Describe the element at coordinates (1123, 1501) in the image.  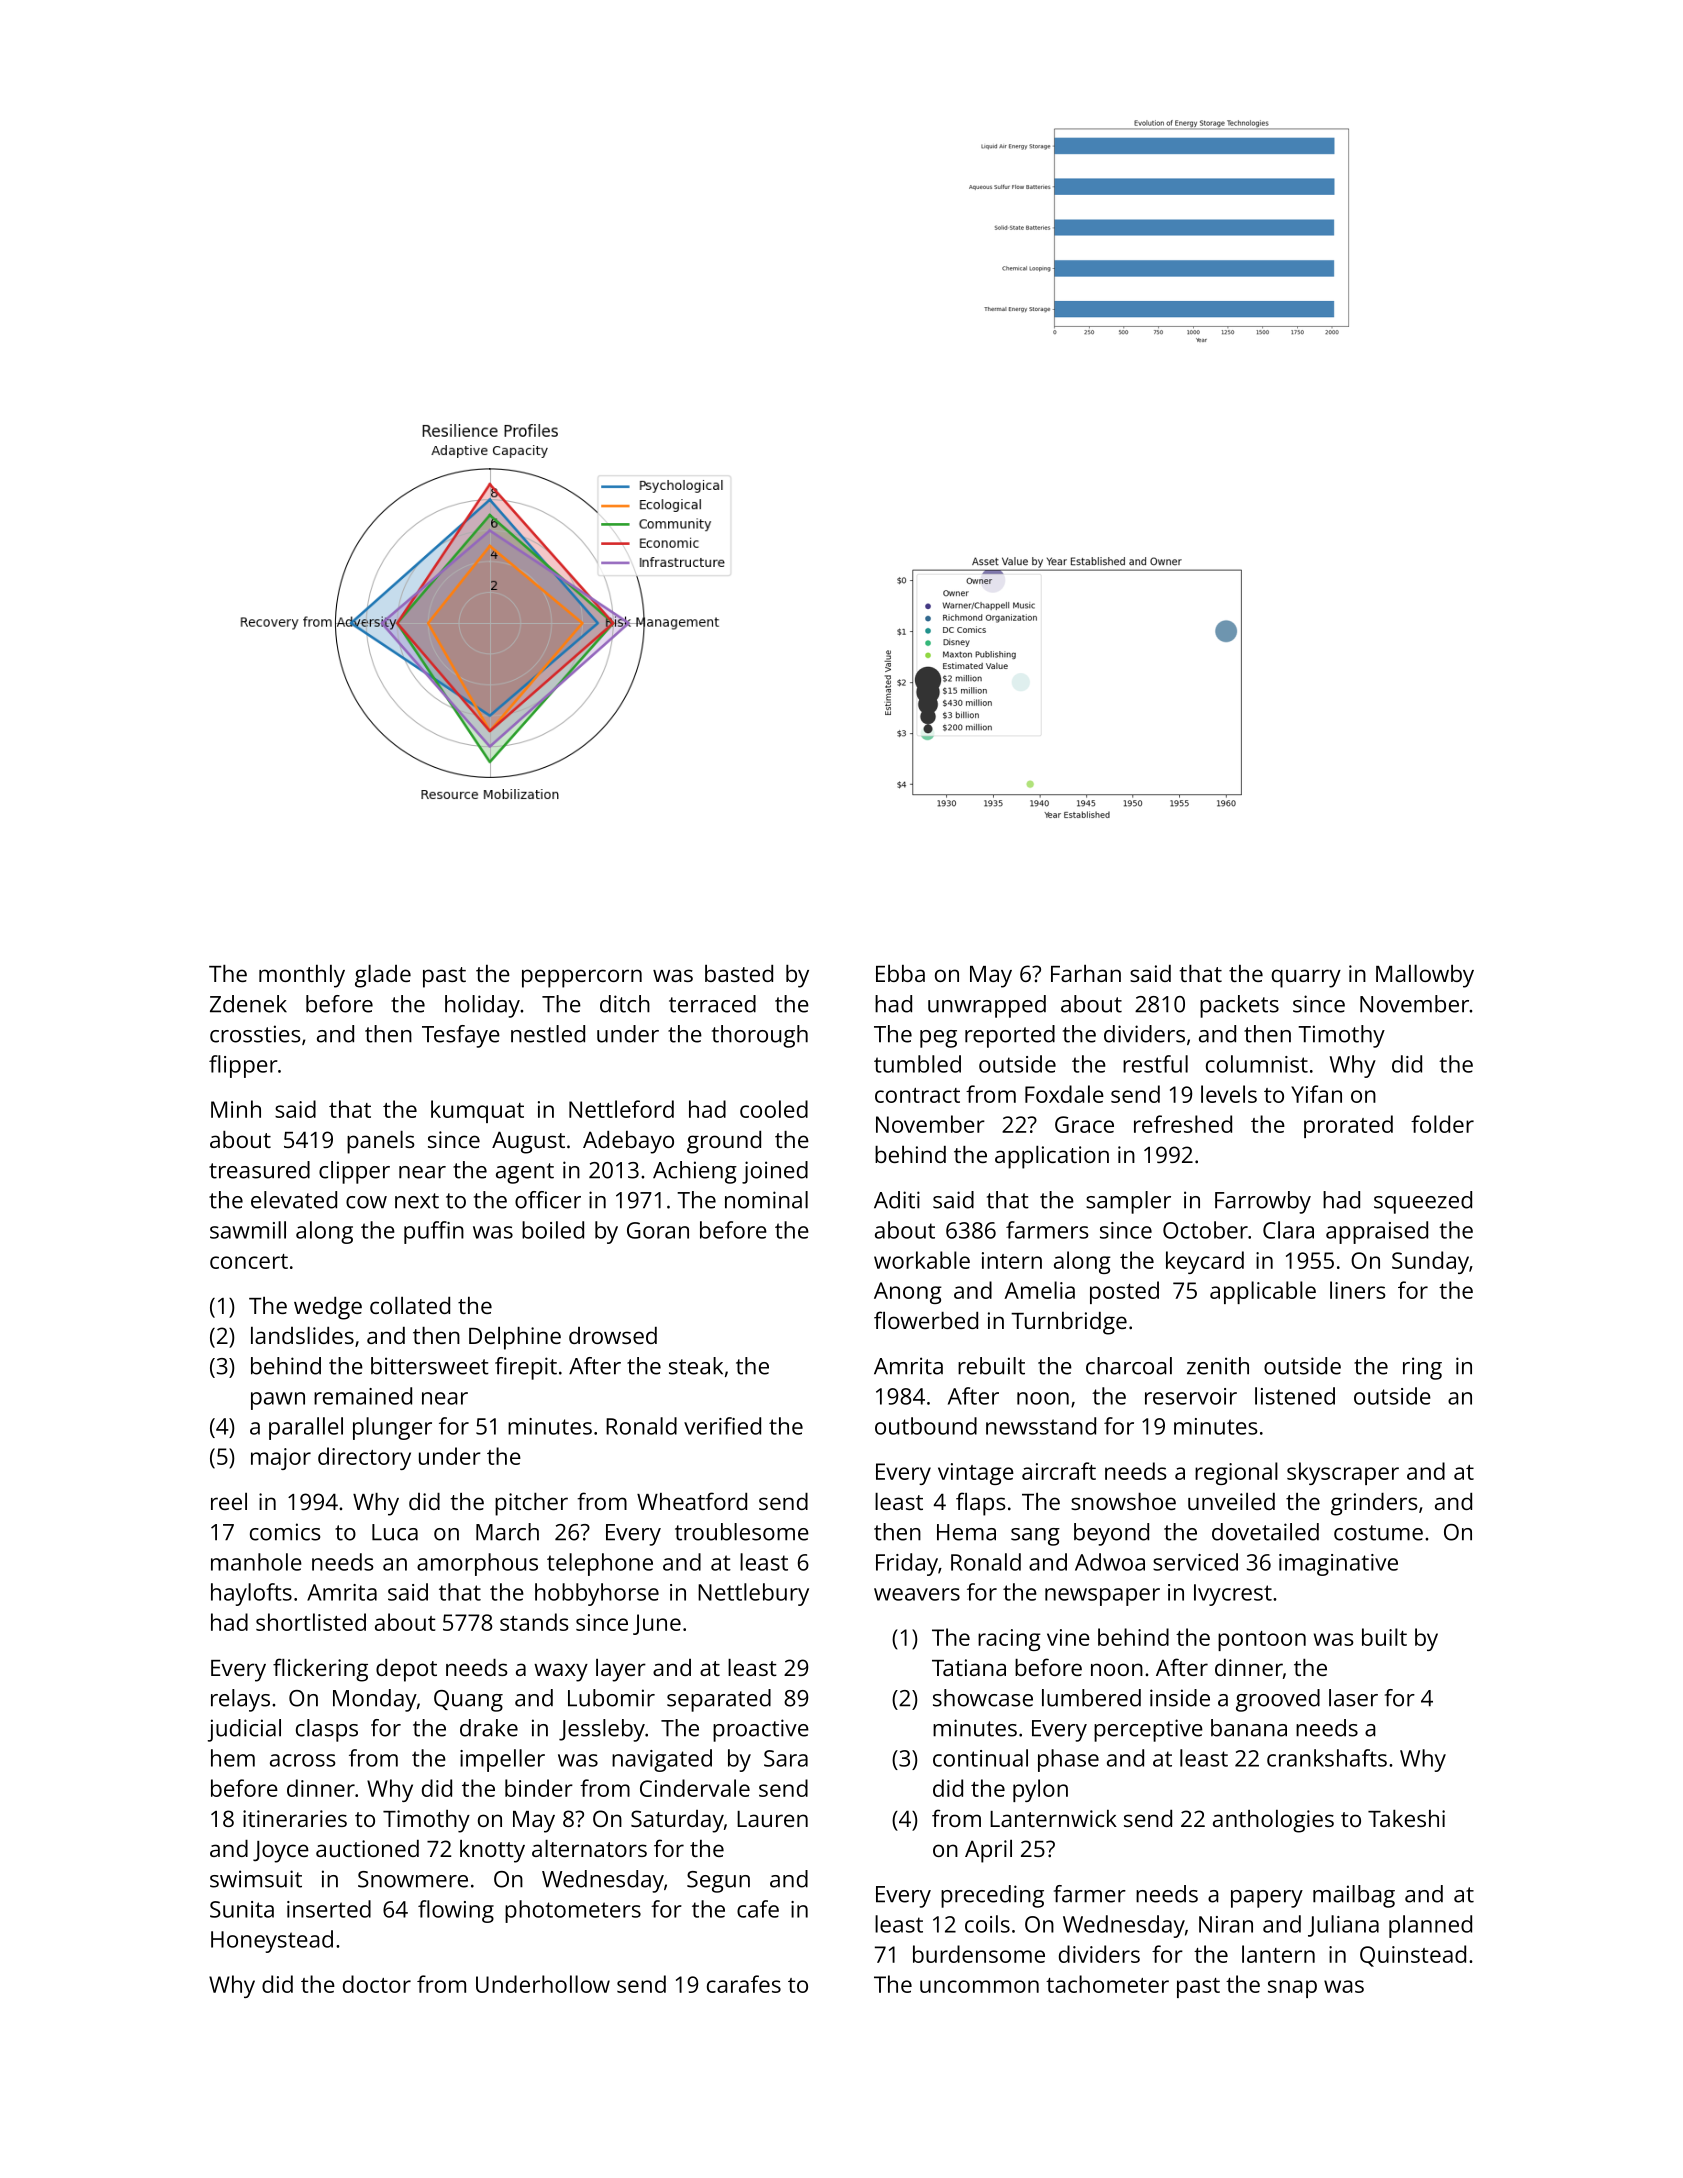
I see `snowshoe` at that location.
